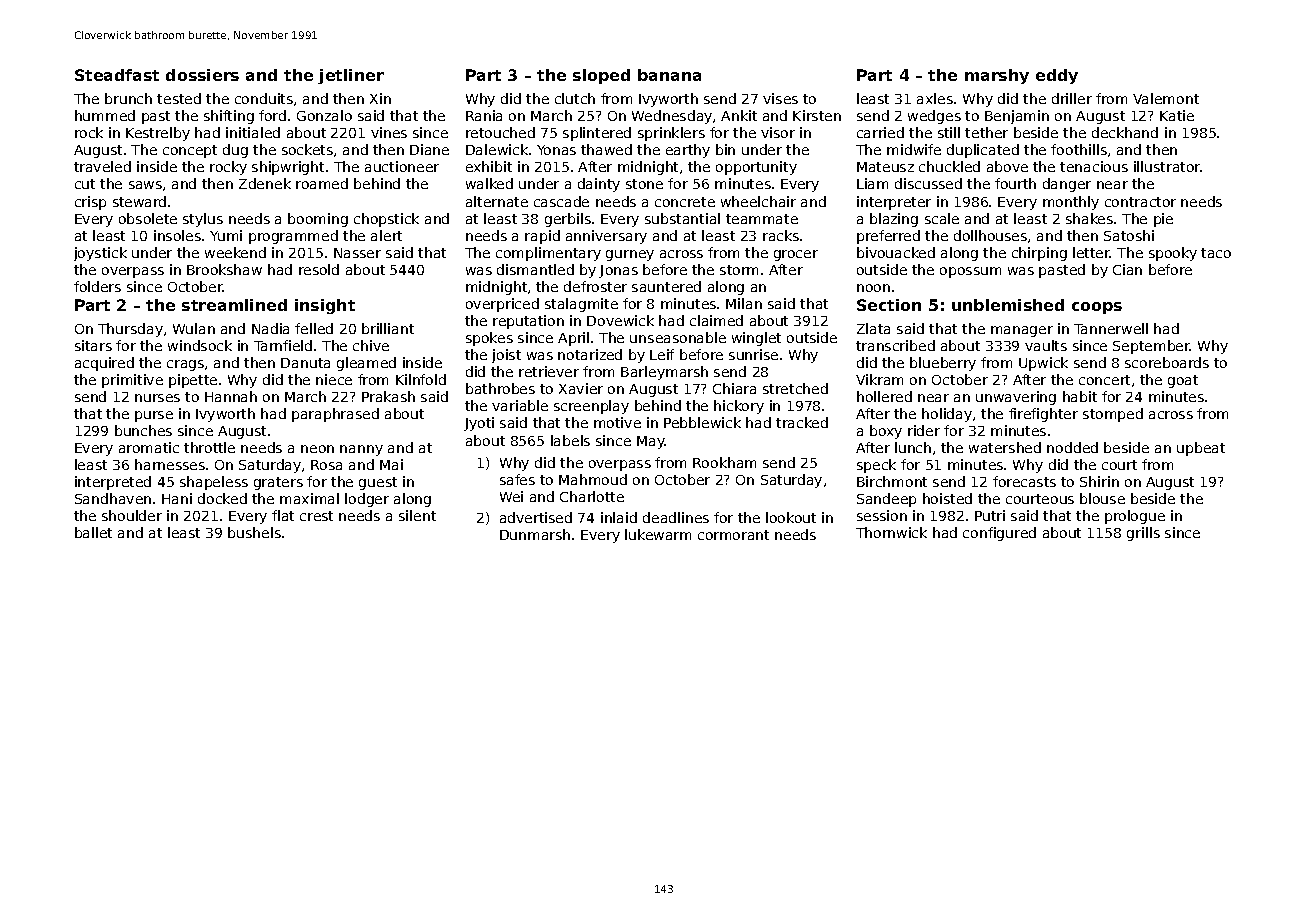 This screenshot has height=924, width=1308. I want to click on programmed, so click(293, 237).
